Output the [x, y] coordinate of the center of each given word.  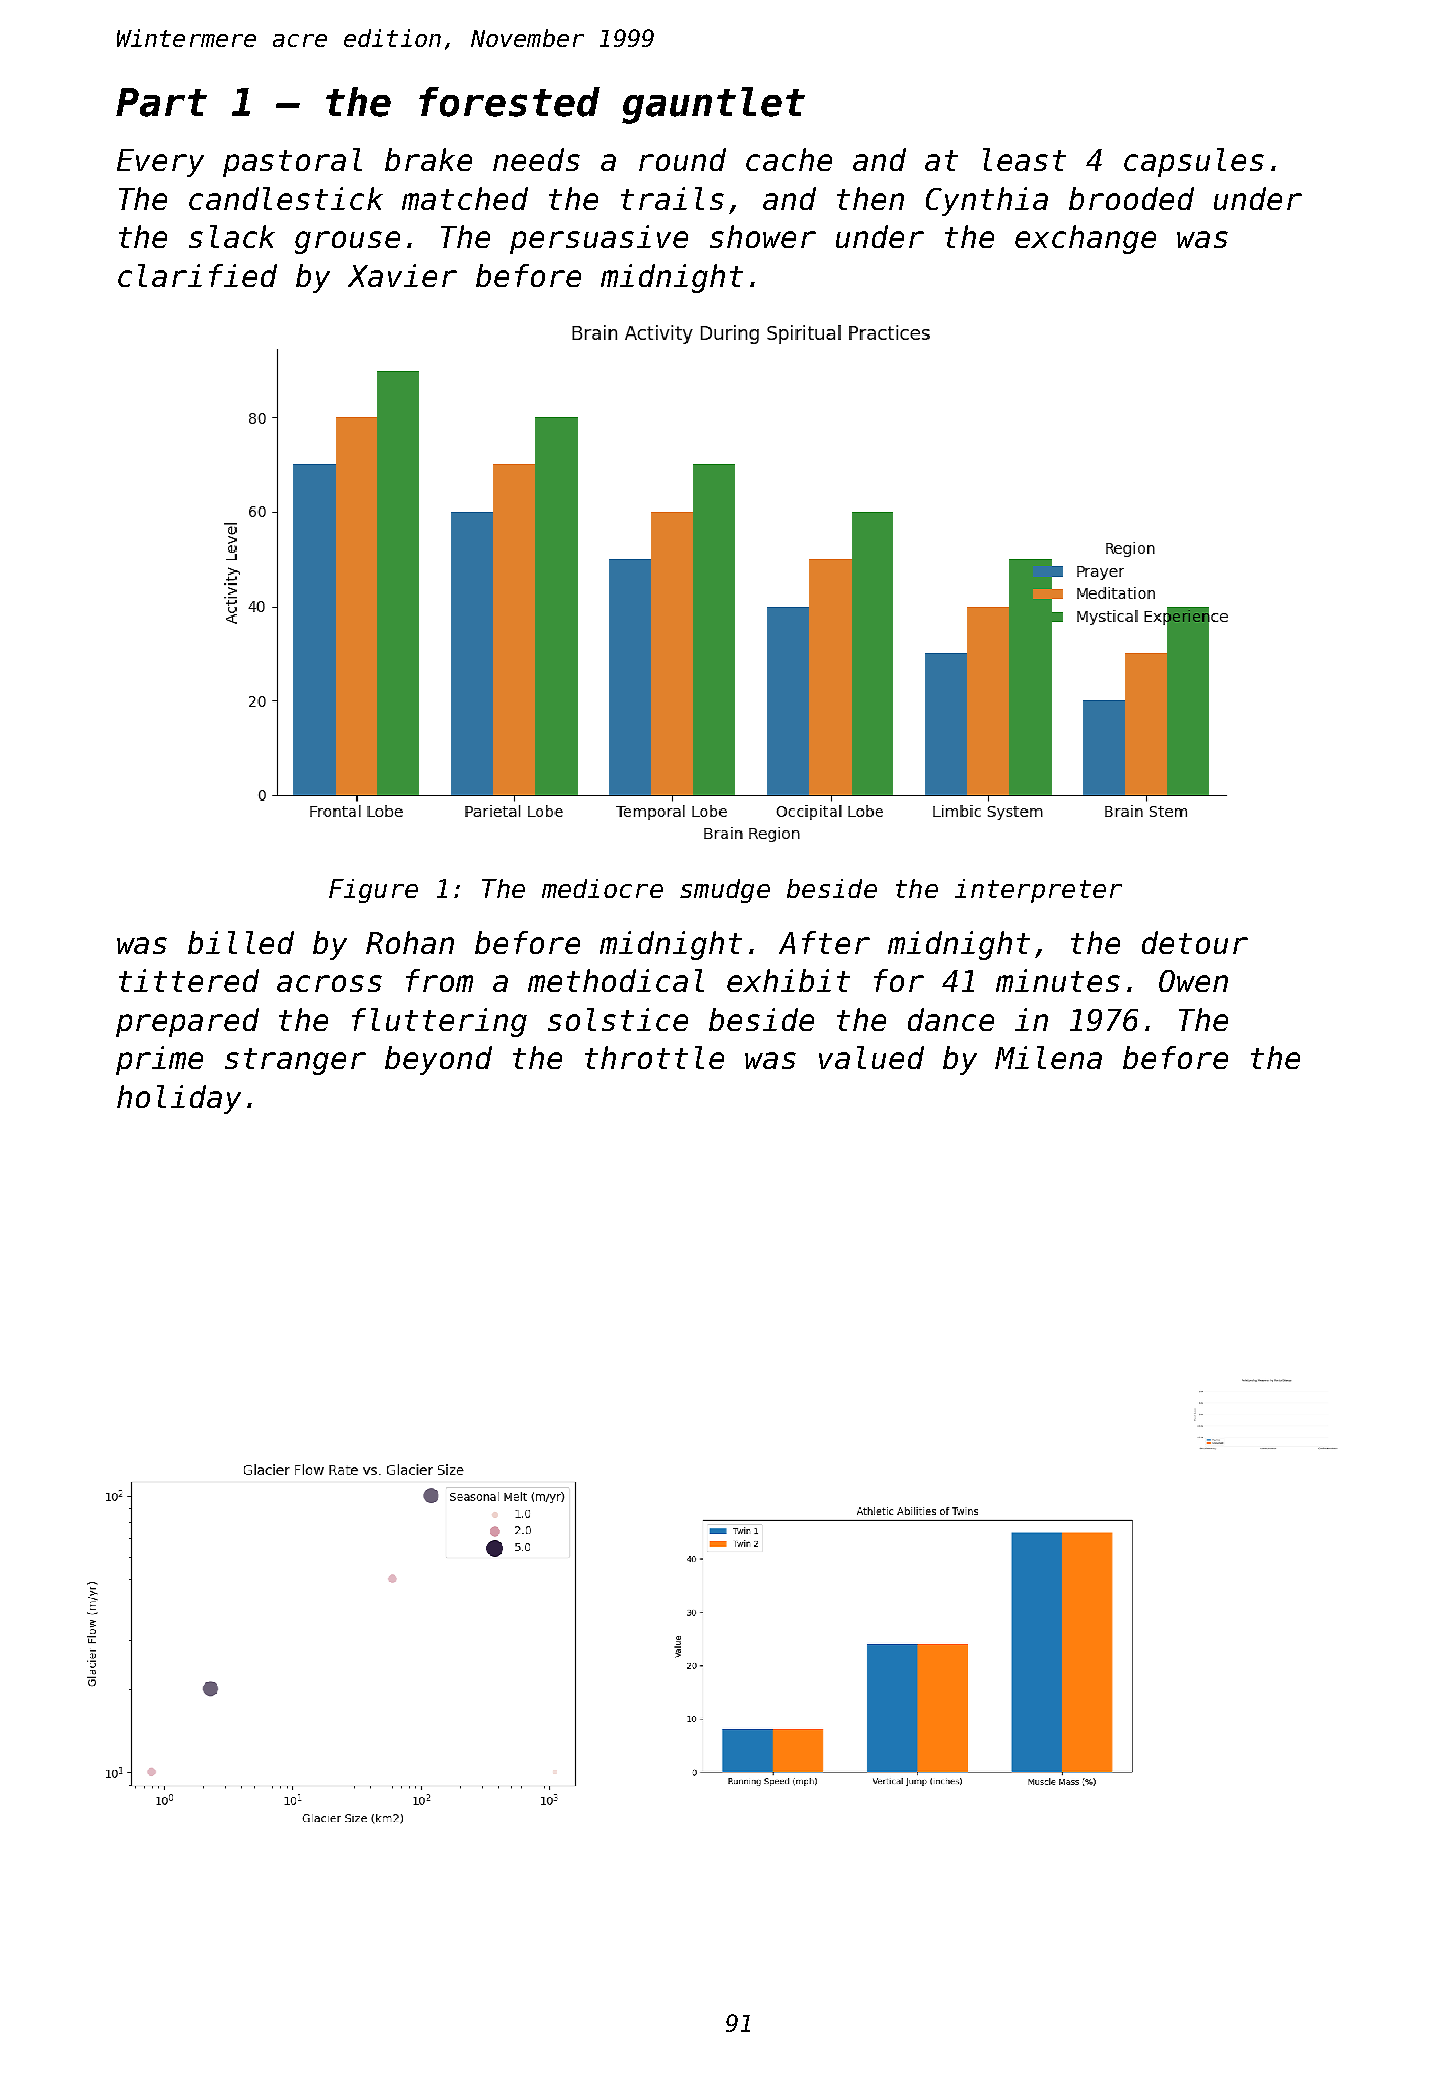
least [1024, 159]
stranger [295, 1061]
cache [789, 159]
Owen [1193, 981]
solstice [618, 1019]
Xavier [402, 275]
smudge [725, 891]
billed [241, 942]
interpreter [1038, 891]
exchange [1085, 239]
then [870, 198]
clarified [197, 275]
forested [509, 102]
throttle [654, 1057]
